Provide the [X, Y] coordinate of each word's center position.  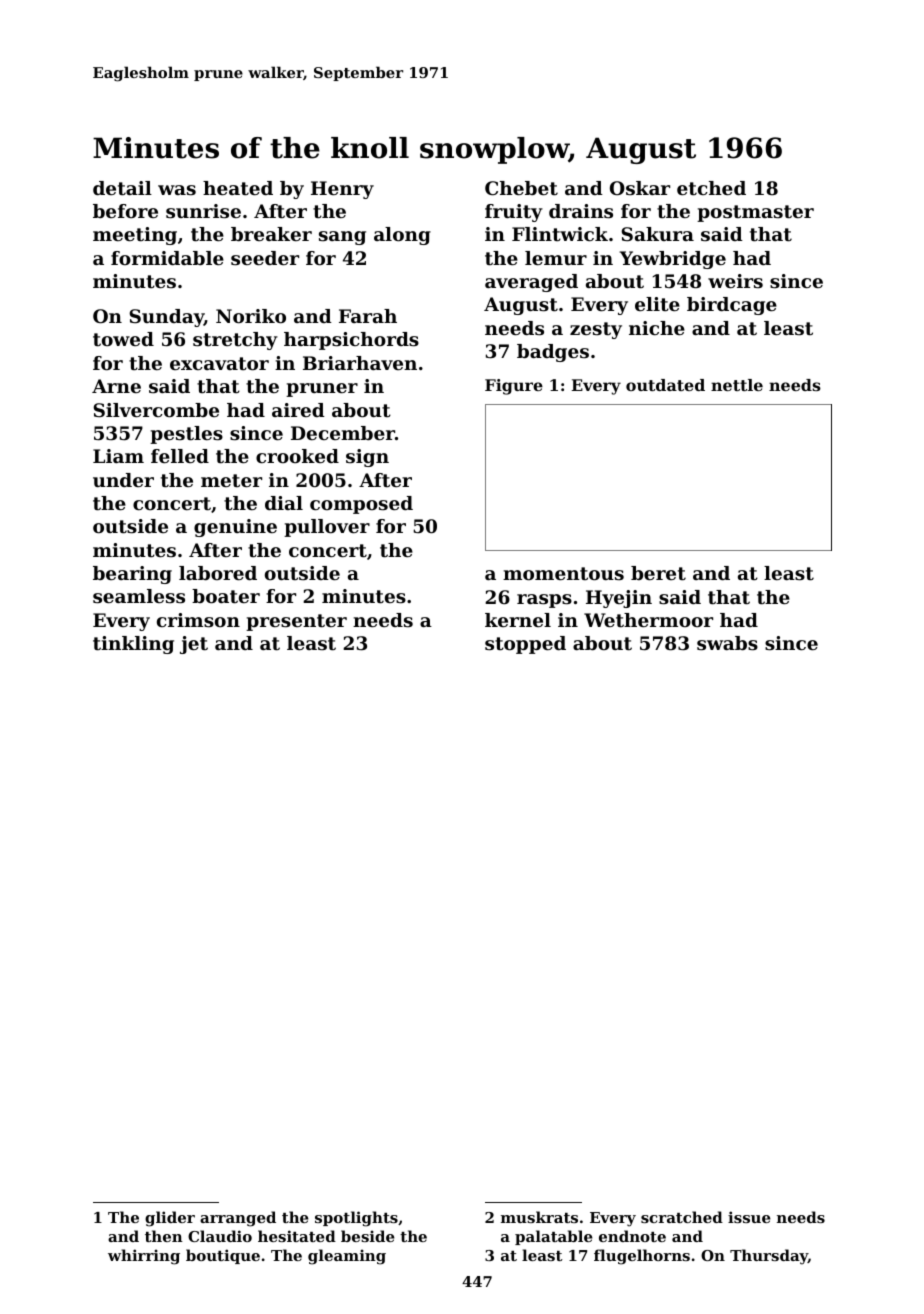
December [343, 433]
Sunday [166, 318]
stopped [525, 645]
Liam [118, 456]
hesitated [297, 1236]
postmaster [755, 213]
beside [368, 1236]
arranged [238, 1219]
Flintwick [560, 234]
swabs [727, 643]
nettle [737, 385]
